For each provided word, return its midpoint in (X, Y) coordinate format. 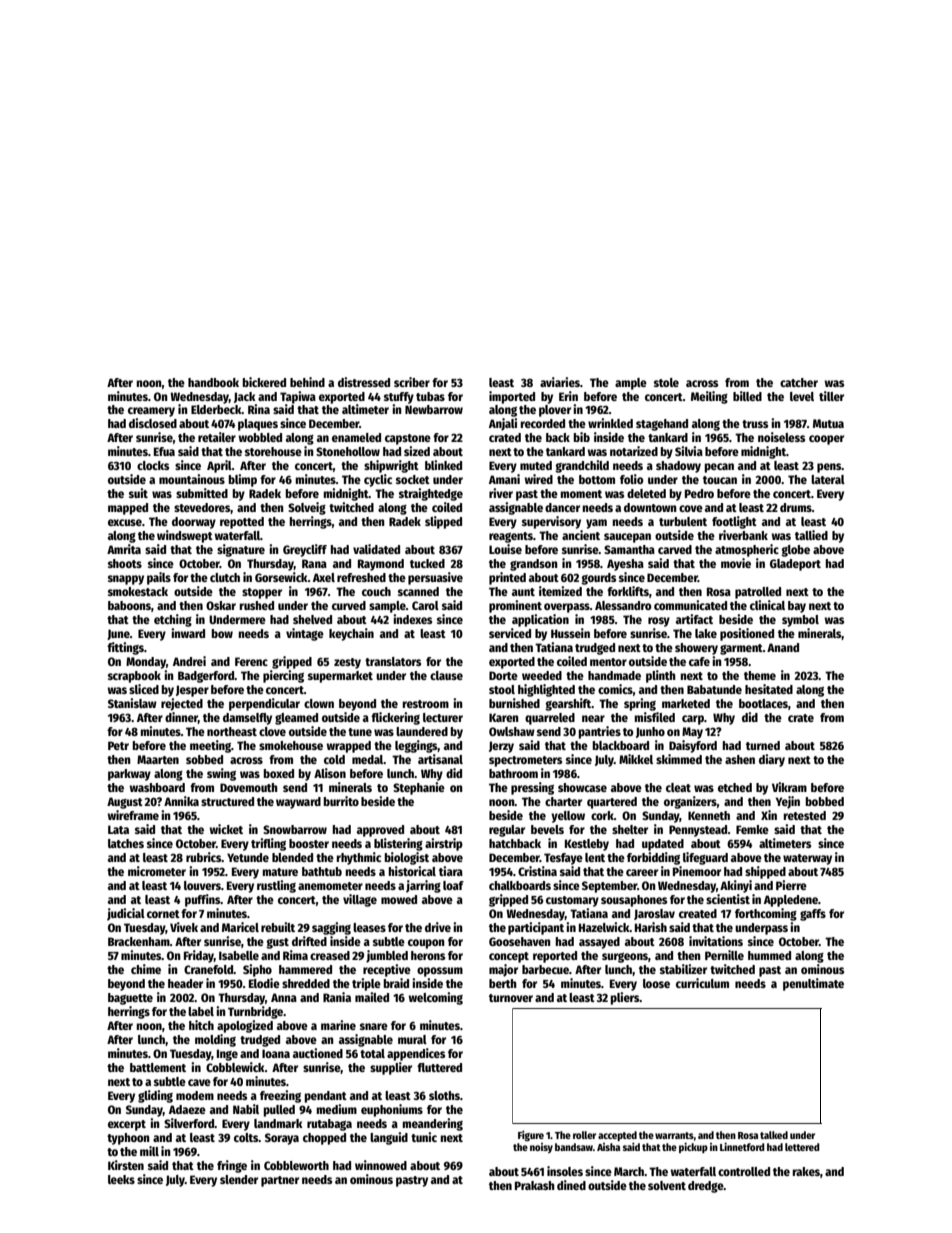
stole (666, 382)
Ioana (276, 1053)
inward (188, 633)
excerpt (127, 1125)
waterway (807, 859)
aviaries (560, 382)
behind (307, 382)
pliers (625, 998)
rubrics (204, 857)
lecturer (443, 717)
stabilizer (683, 969)
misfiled (654, 717)
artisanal (440, 759)
